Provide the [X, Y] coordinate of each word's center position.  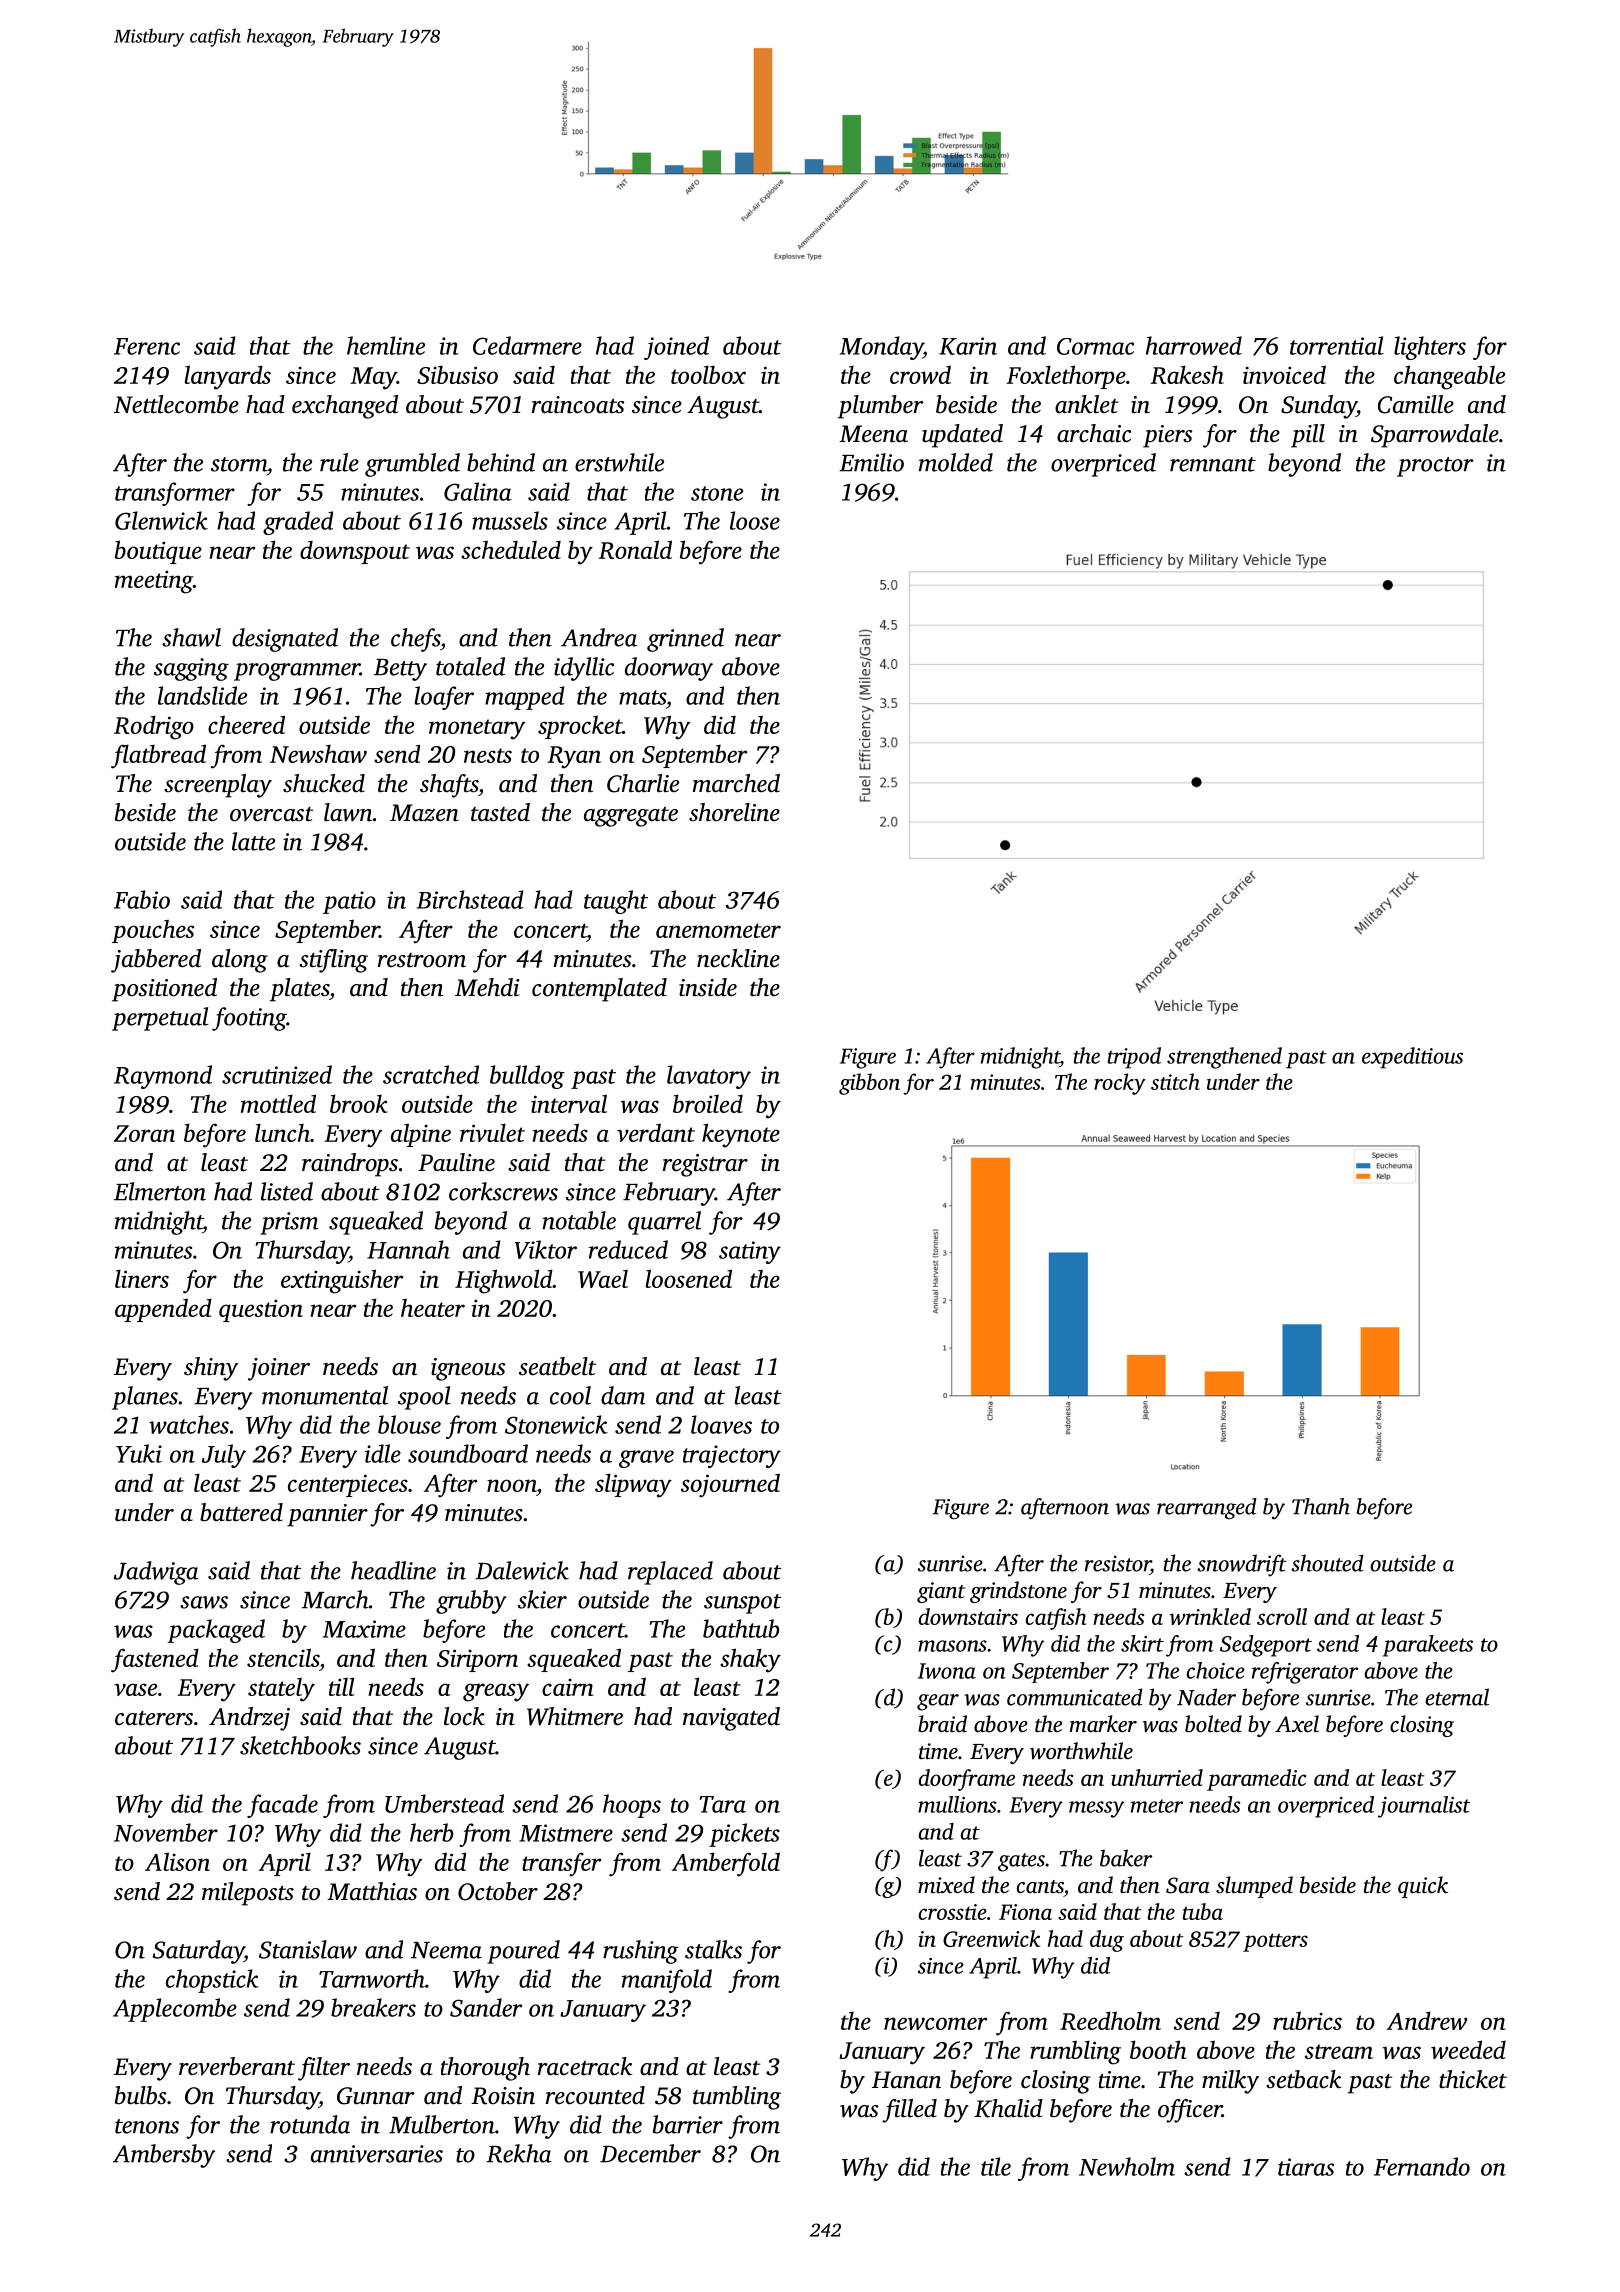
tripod [1134, 1058]
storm [239, 464]
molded [956, 462]
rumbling [1075, 2052]
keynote [741, 1135]
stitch [1175, 1081]
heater [433, 1307]
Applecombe [175, 2010]
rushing [641, 1952]
